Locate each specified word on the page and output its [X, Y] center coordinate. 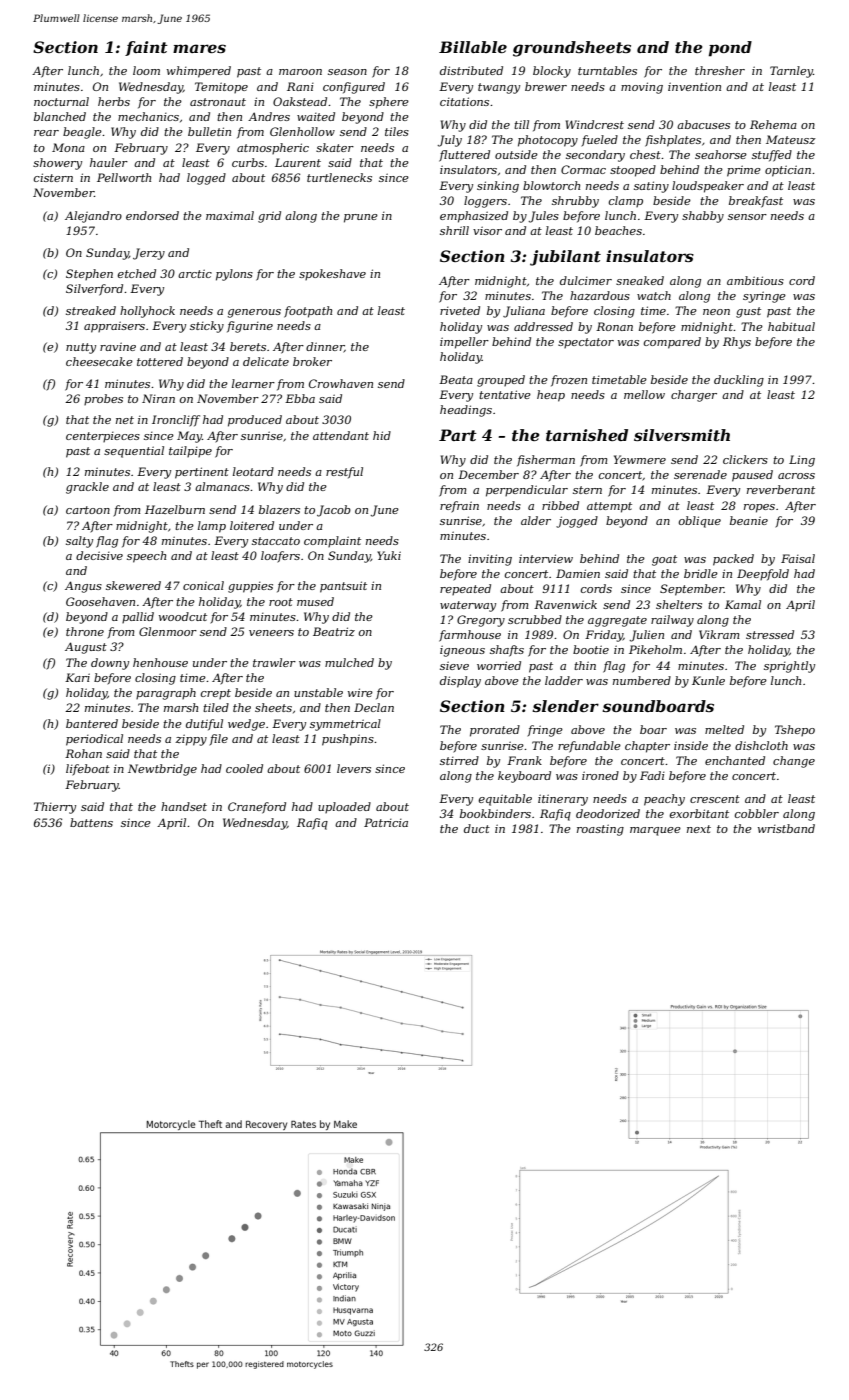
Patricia [386, 822]
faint [146, 48]
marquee [655, 831]
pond [730, 49]
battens [91, 822]
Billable [473, 47]
